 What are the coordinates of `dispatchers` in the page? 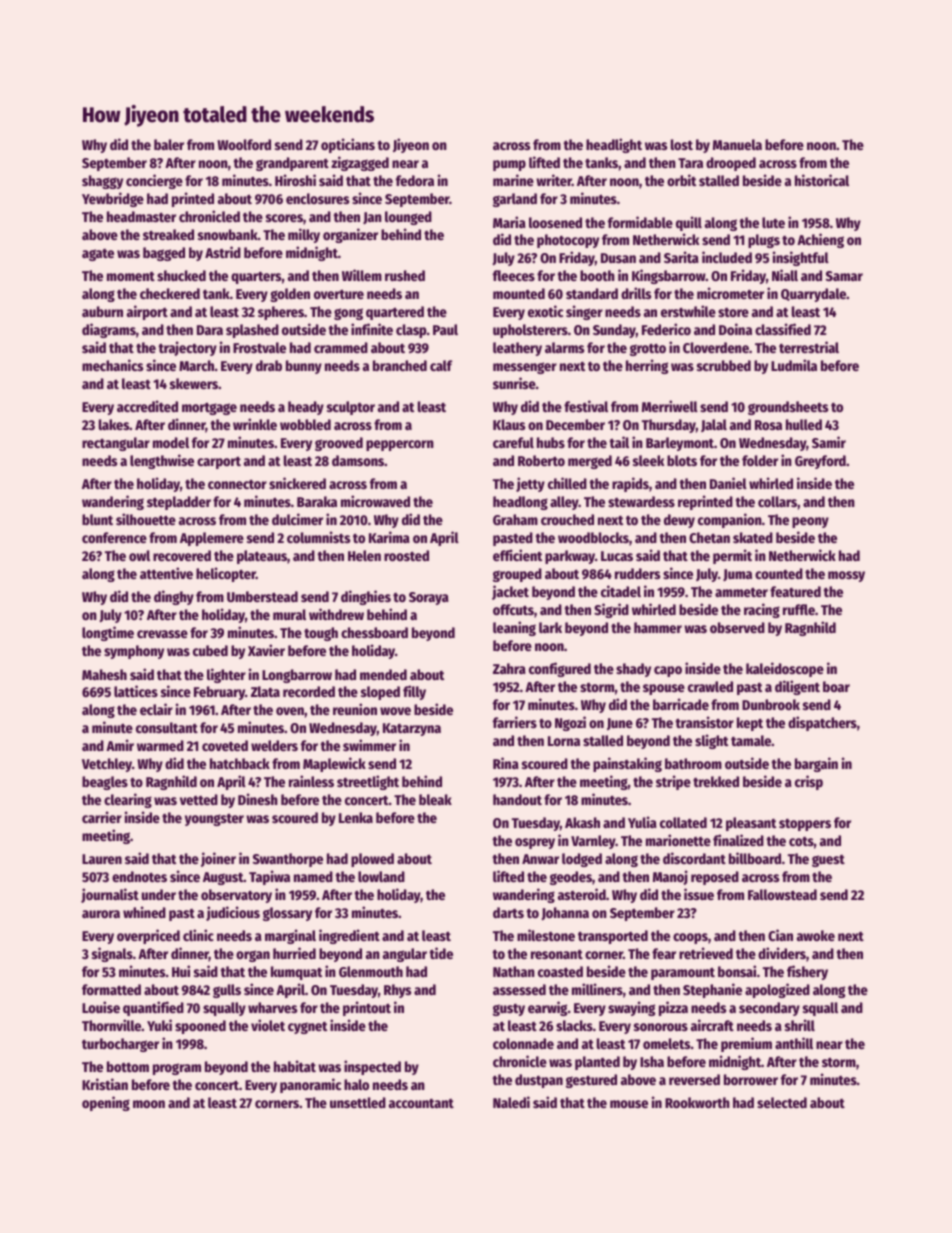 It's located at (822, 723).
